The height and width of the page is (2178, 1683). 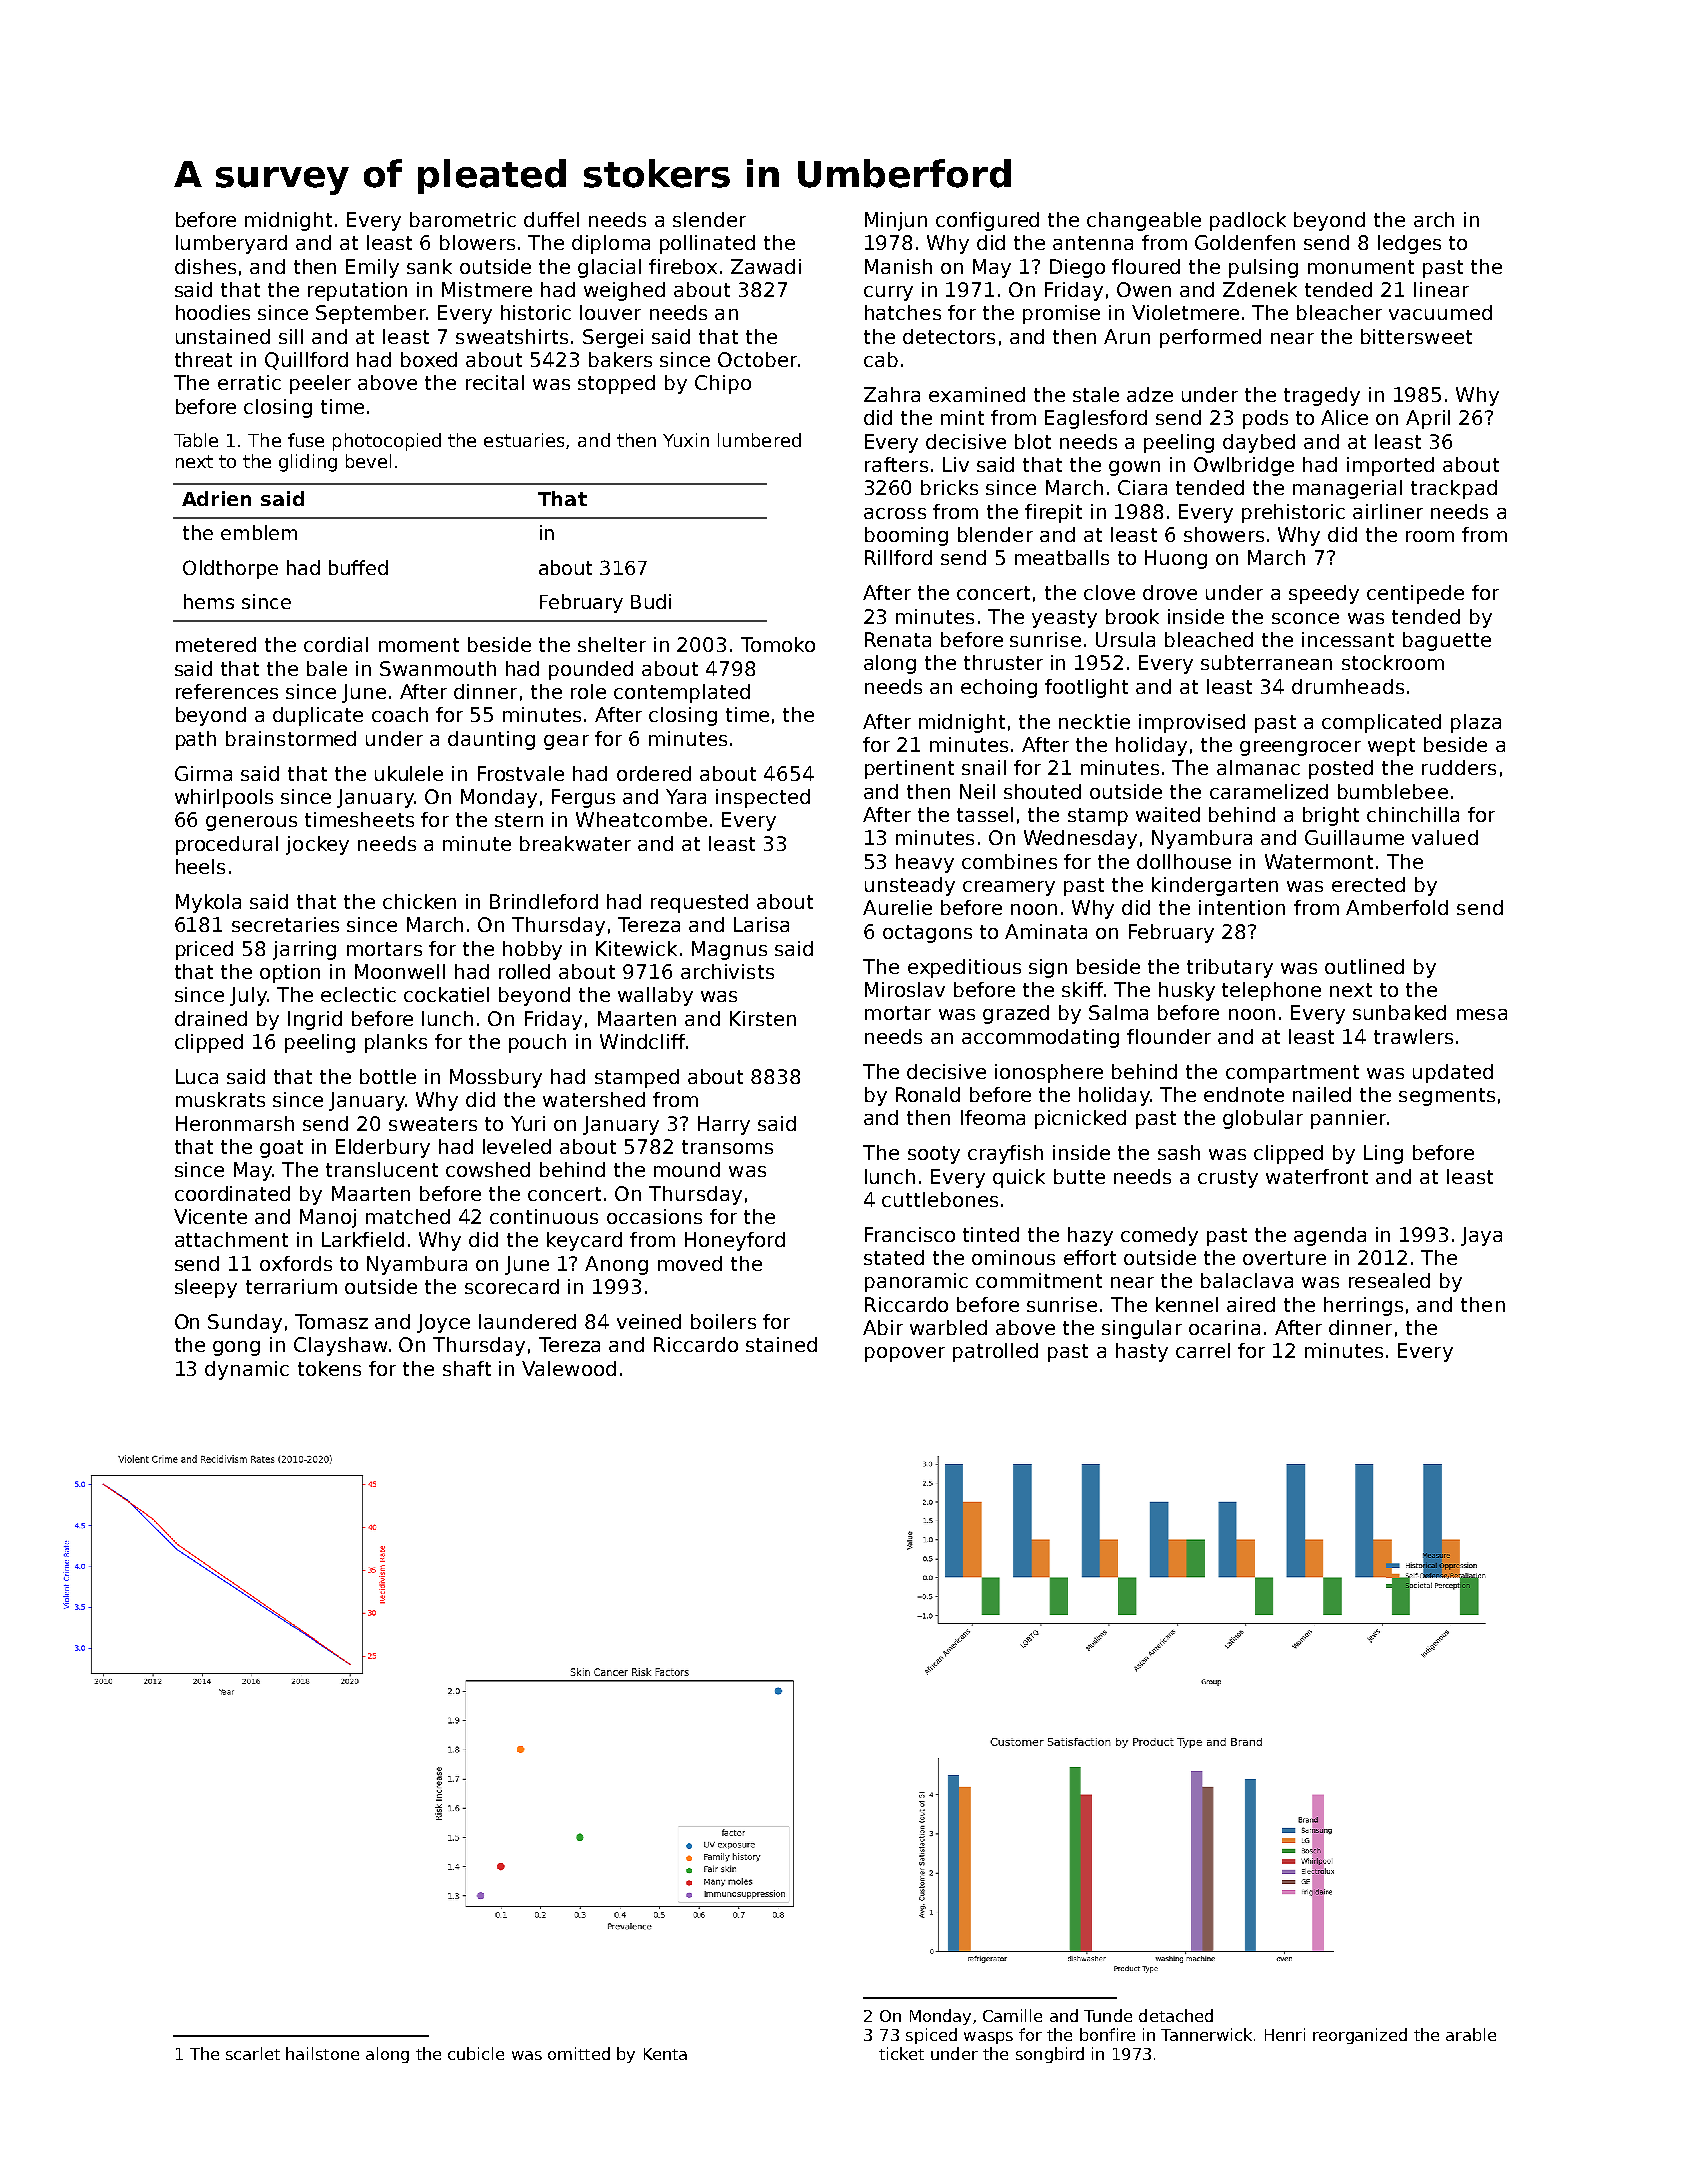 What do you see at coordinates (247, 1370) in the page?
I see `dynamic` at bounding box center [247, 1370].
